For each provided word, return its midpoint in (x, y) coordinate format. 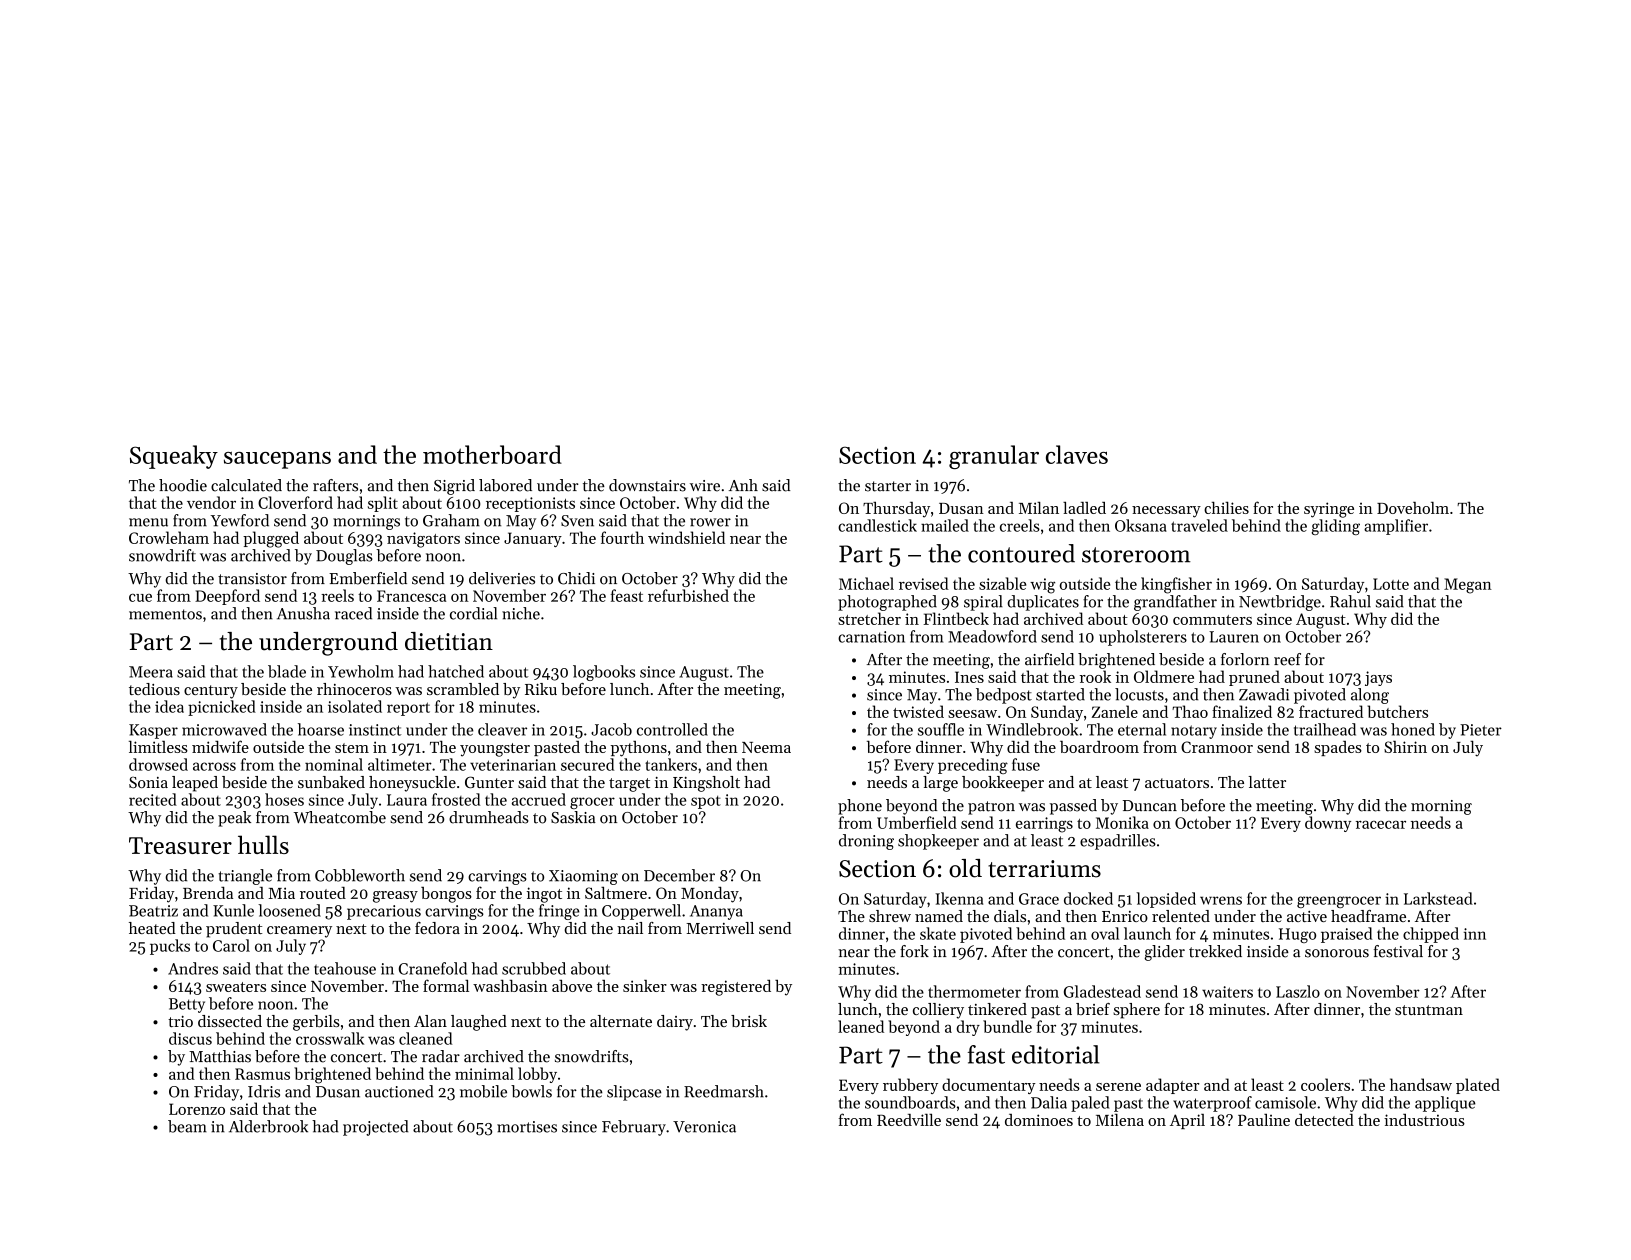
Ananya (716, 912)
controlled (672, 729)
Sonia (148, 782)
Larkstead (1438, 898)
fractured (1331, 711)
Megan (1468, 586)
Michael (866, 583)
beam (187, 1126)
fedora (437, 928)
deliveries (502, 578)
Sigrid (454, 487)
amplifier (1396, 527)
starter (888, 486)
